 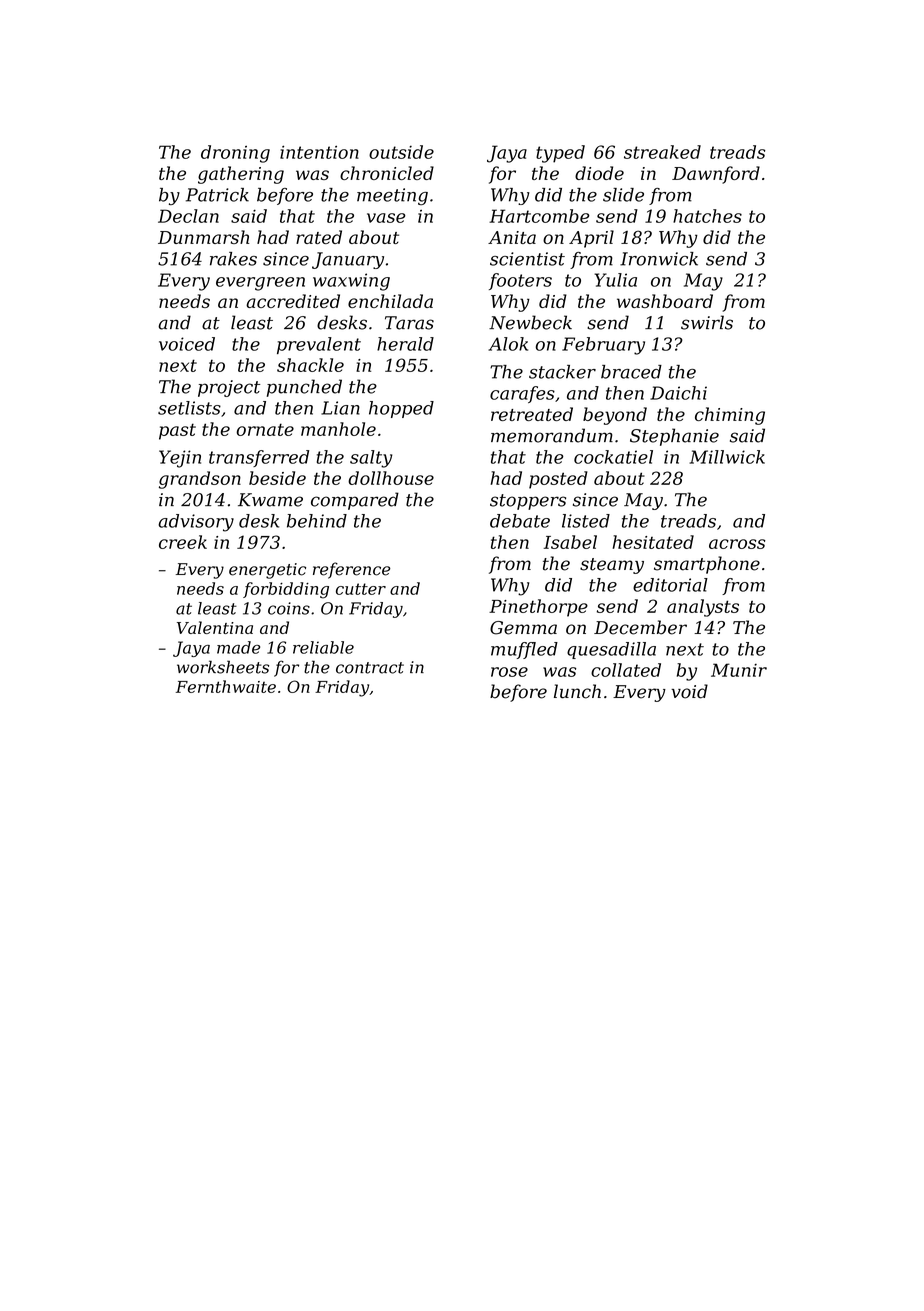 I want to click on droning, so click(x=235, y=154).
